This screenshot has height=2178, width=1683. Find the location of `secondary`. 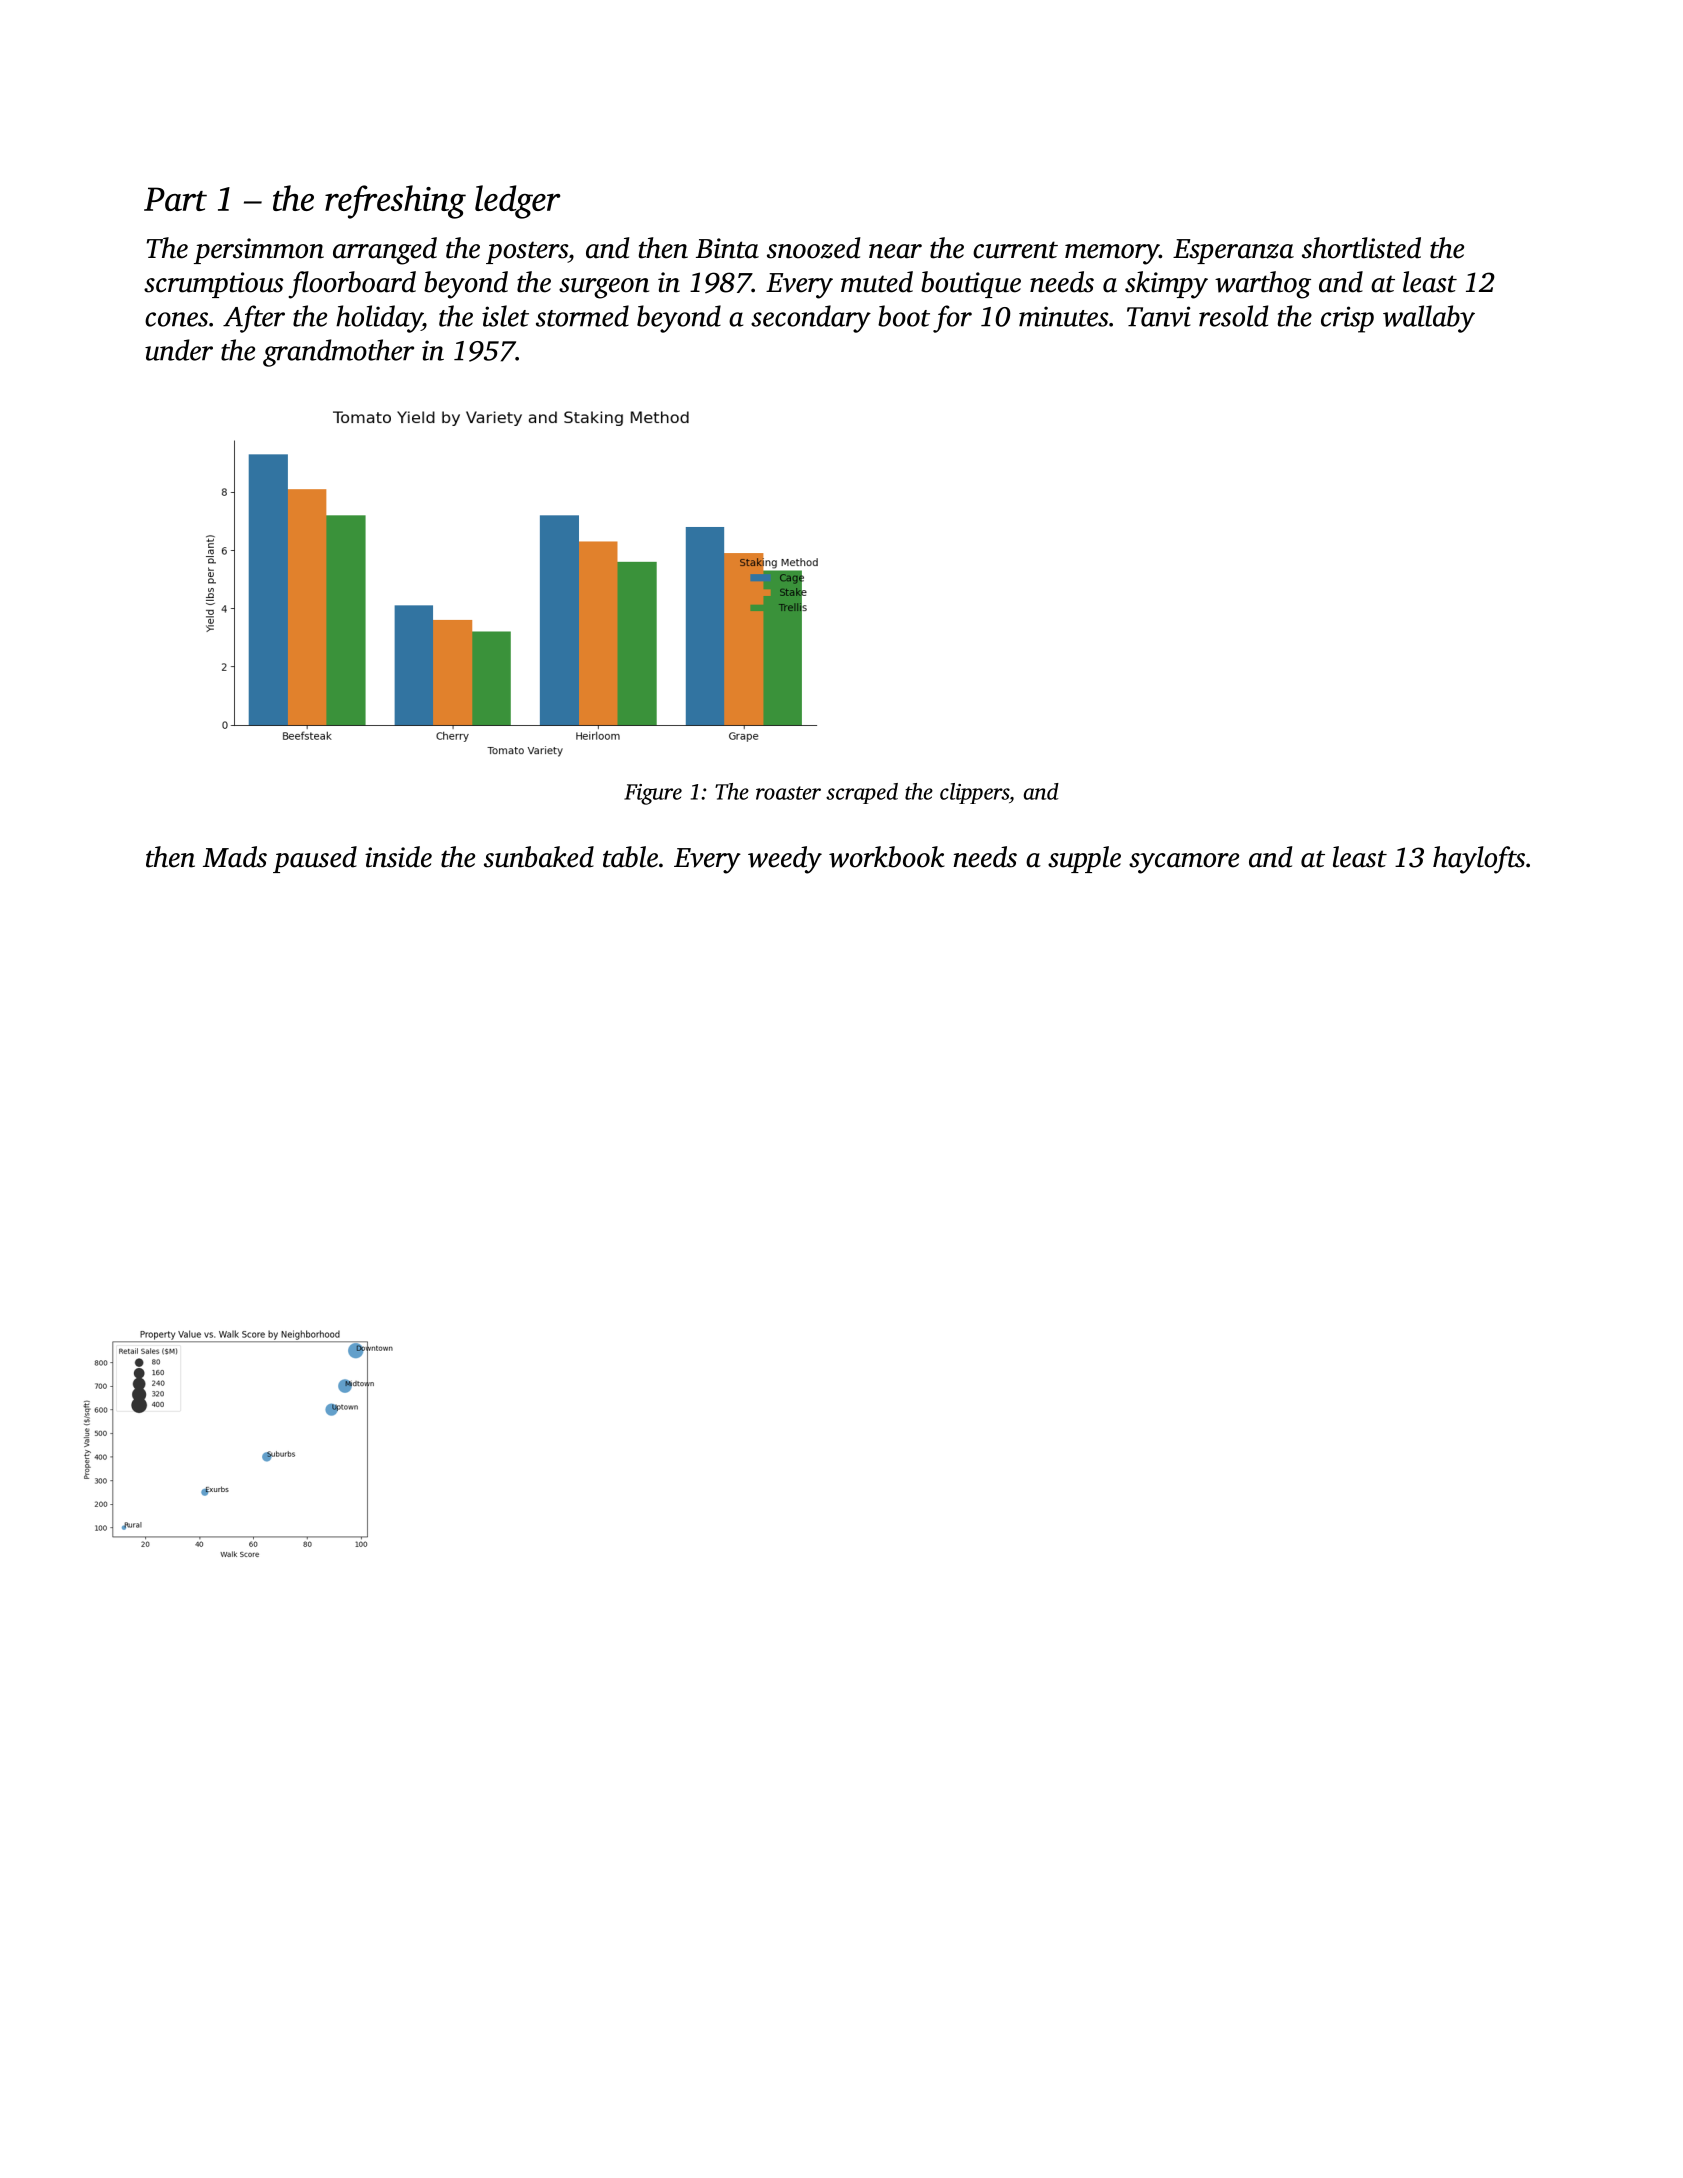

secondary is located at coordinates (811, 319).
